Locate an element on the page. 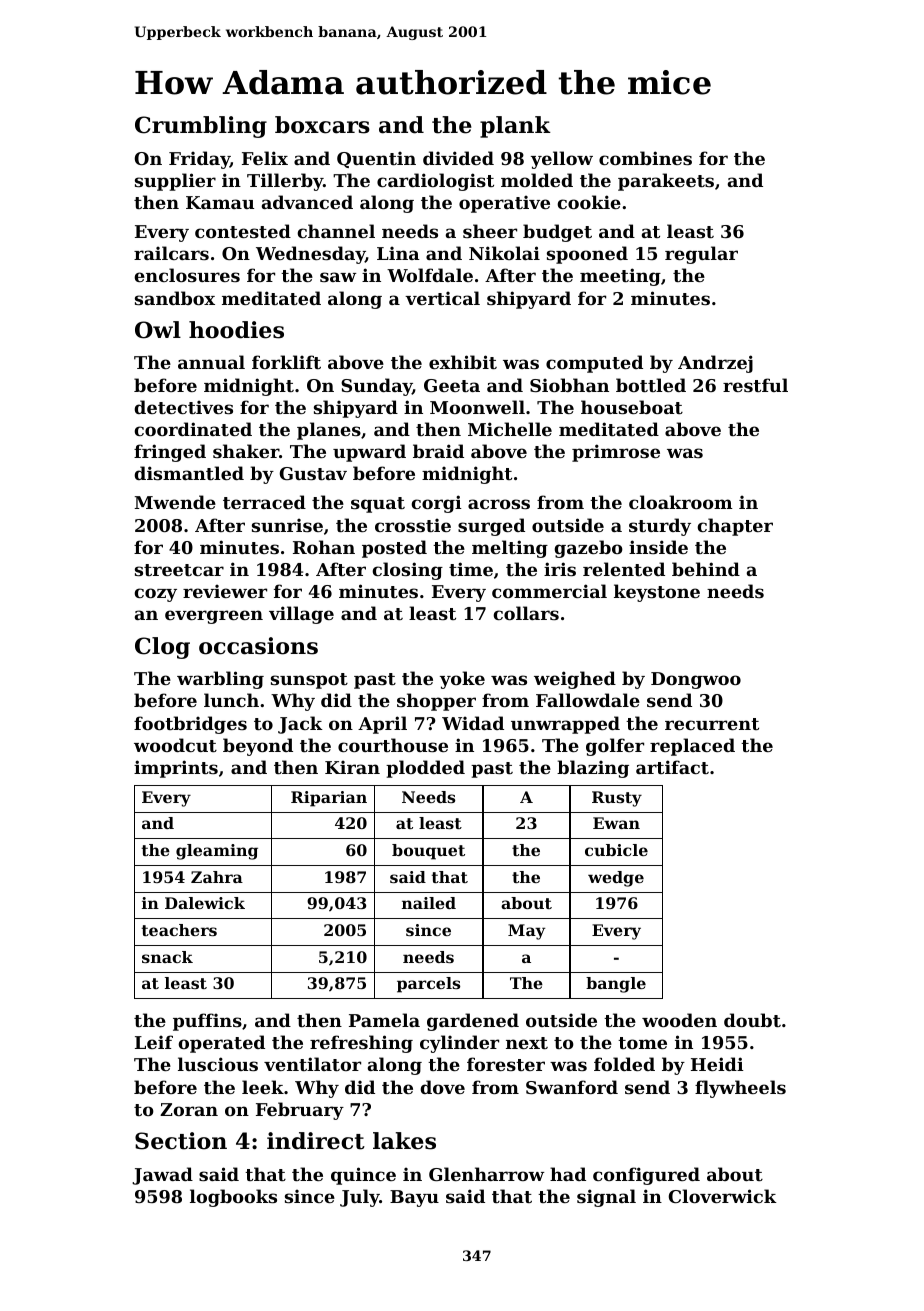 Image resolution: width=924 pixels, height=1311 pixels. plank is located at coordinates (515, 127).
